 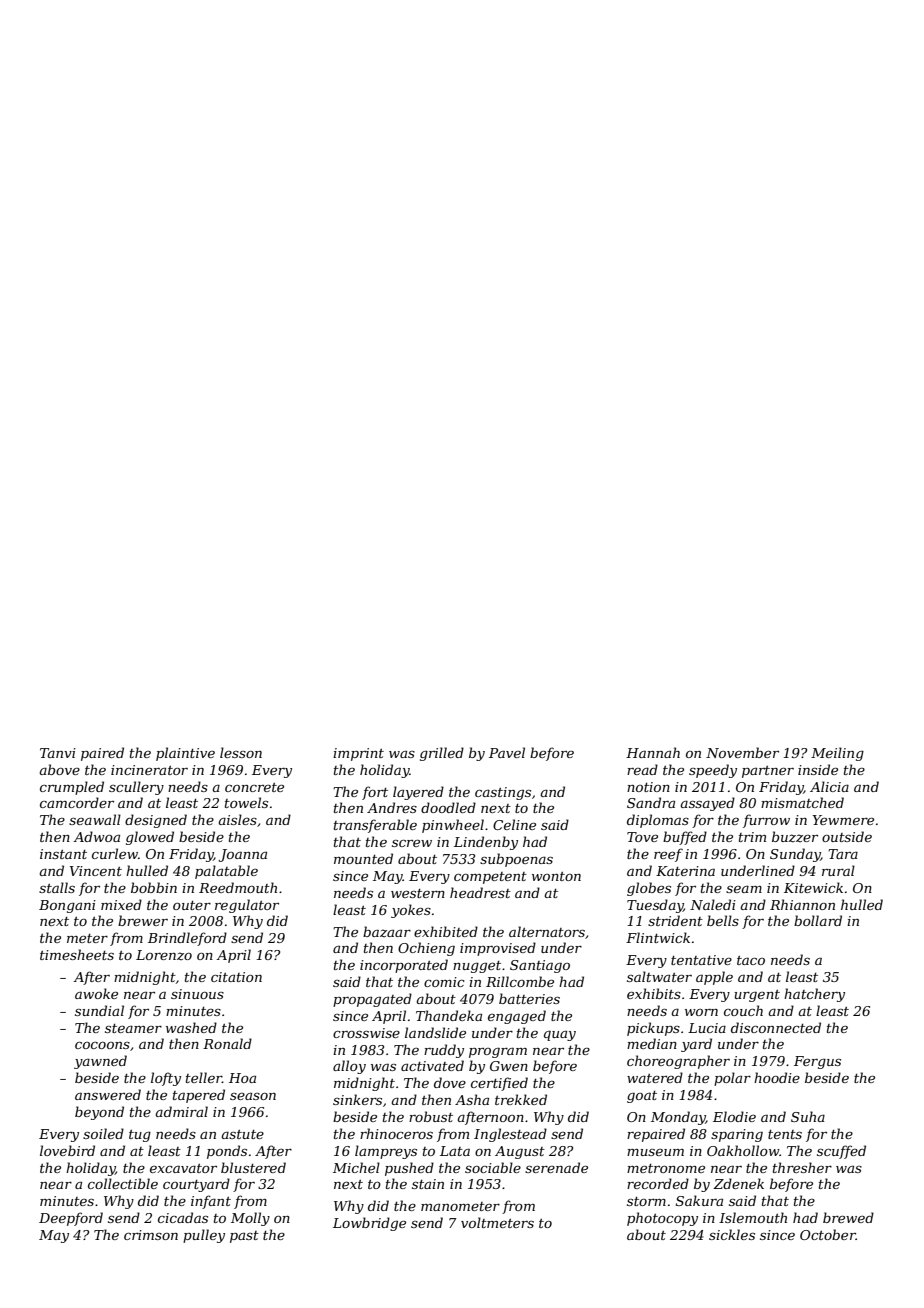 I want to click on assayed, so click(x=707, y=804).
